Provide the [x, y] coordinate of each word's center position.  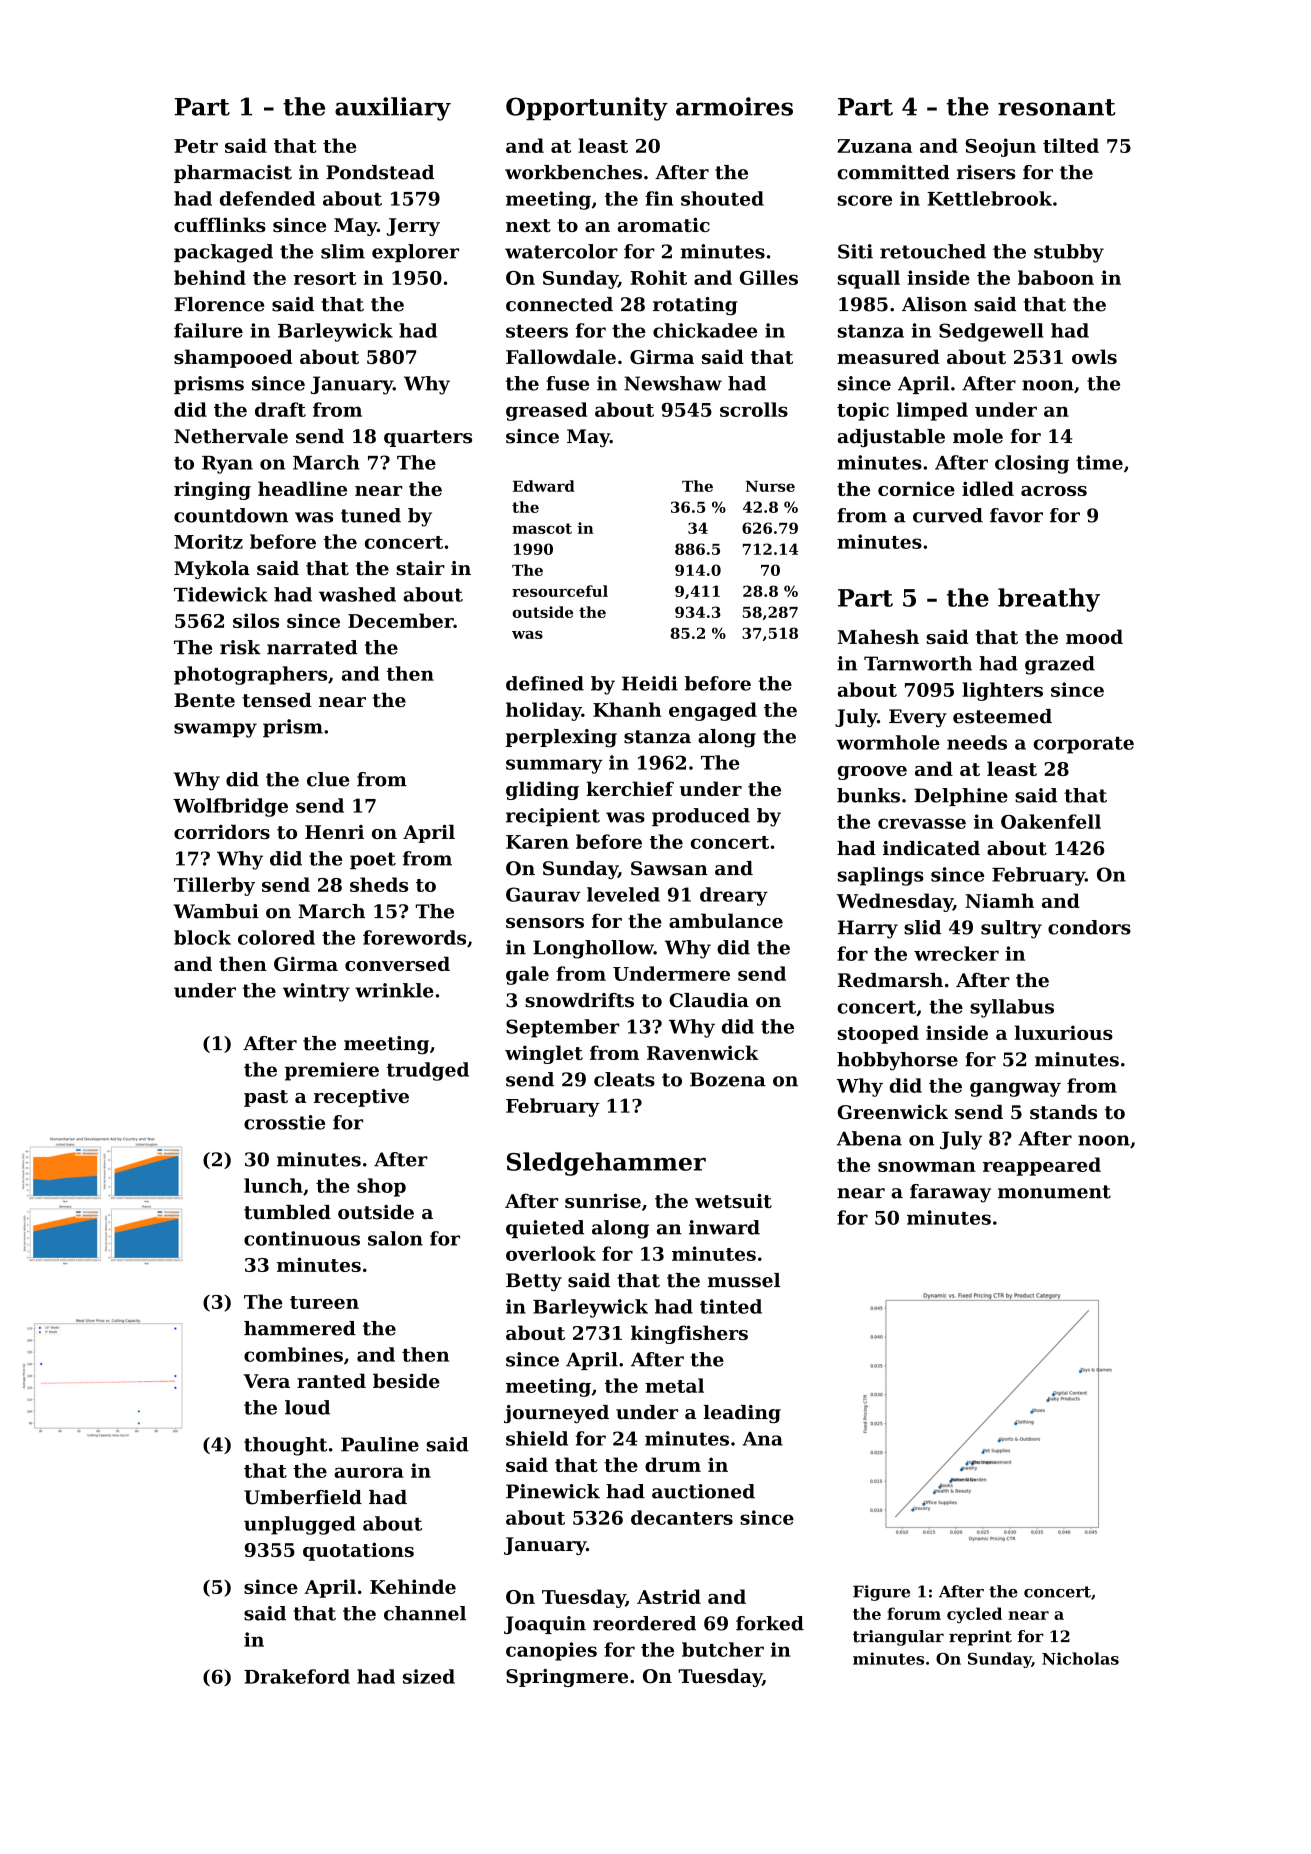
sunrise [603, 1200]
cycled [974, 1615]
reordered [644, 1623]
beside [406, 1380]
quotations [358, 1551]
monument [1054, 1192]
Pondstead [380, 172]
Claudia [709, 1000]
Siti [855, 251]
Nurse [770, 486]
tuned [371, 515]
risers [986, 172]
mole [978, 436]
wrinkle [394, 990]
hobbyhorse [897, 1061]
